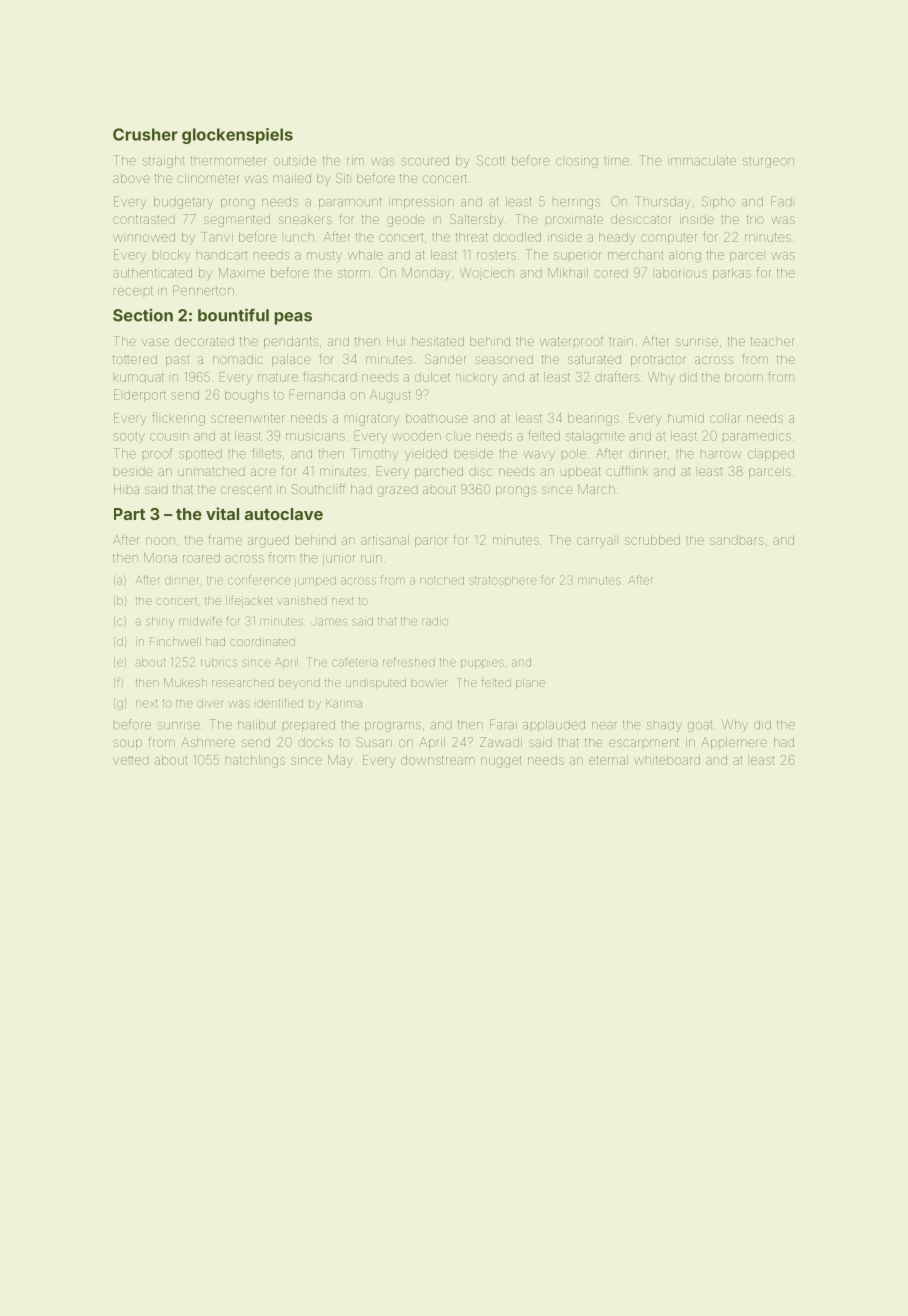 The image size is (908, 1316). Describe the element at coordinates (129, 438) in the screenshot. I see `sooty` at that location.
